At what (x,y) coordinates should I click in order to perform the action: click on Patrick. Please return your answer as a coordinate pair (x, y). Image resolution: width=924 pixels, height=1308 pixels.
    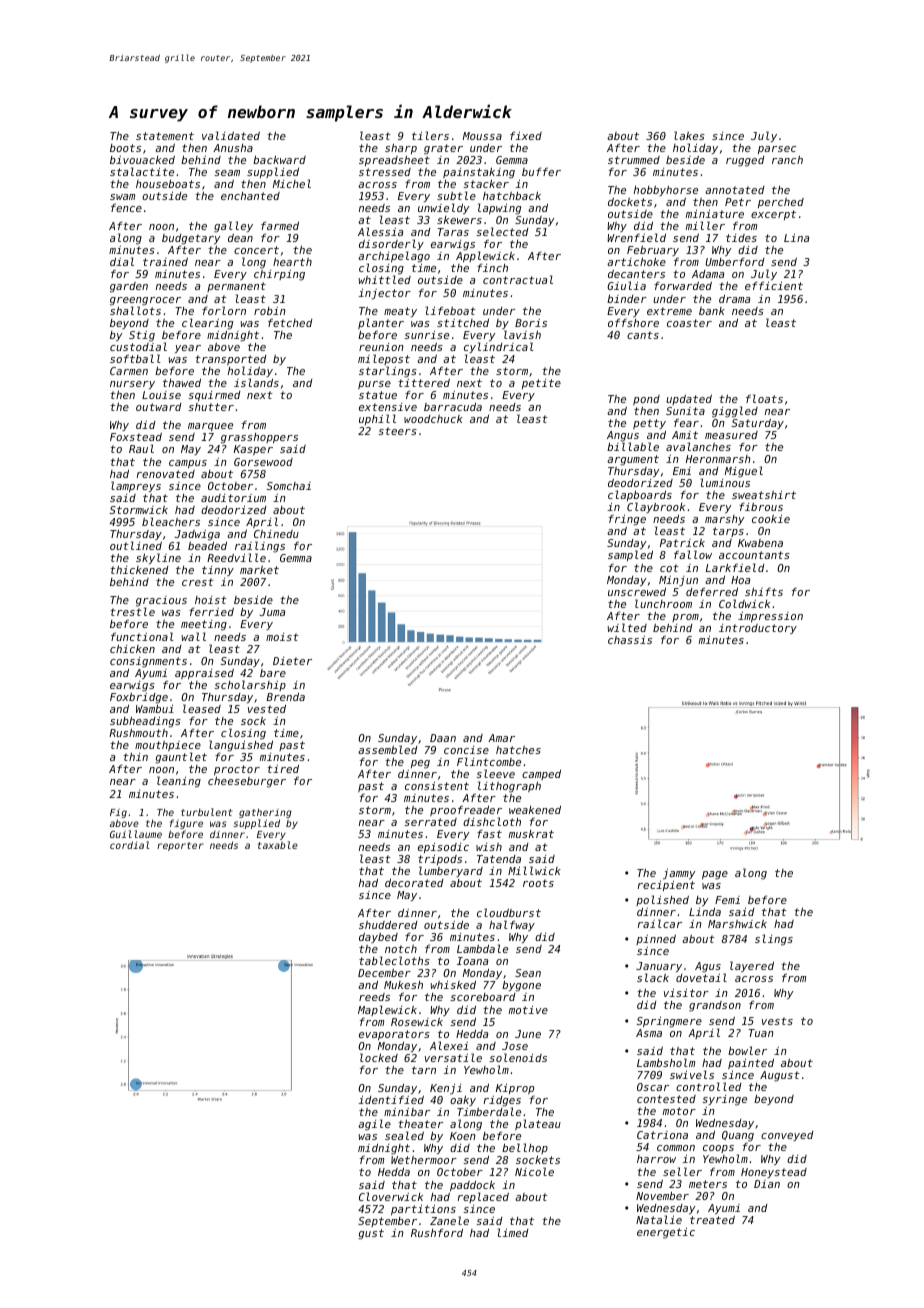
    Looking at the image, I should click on (682, 543).
